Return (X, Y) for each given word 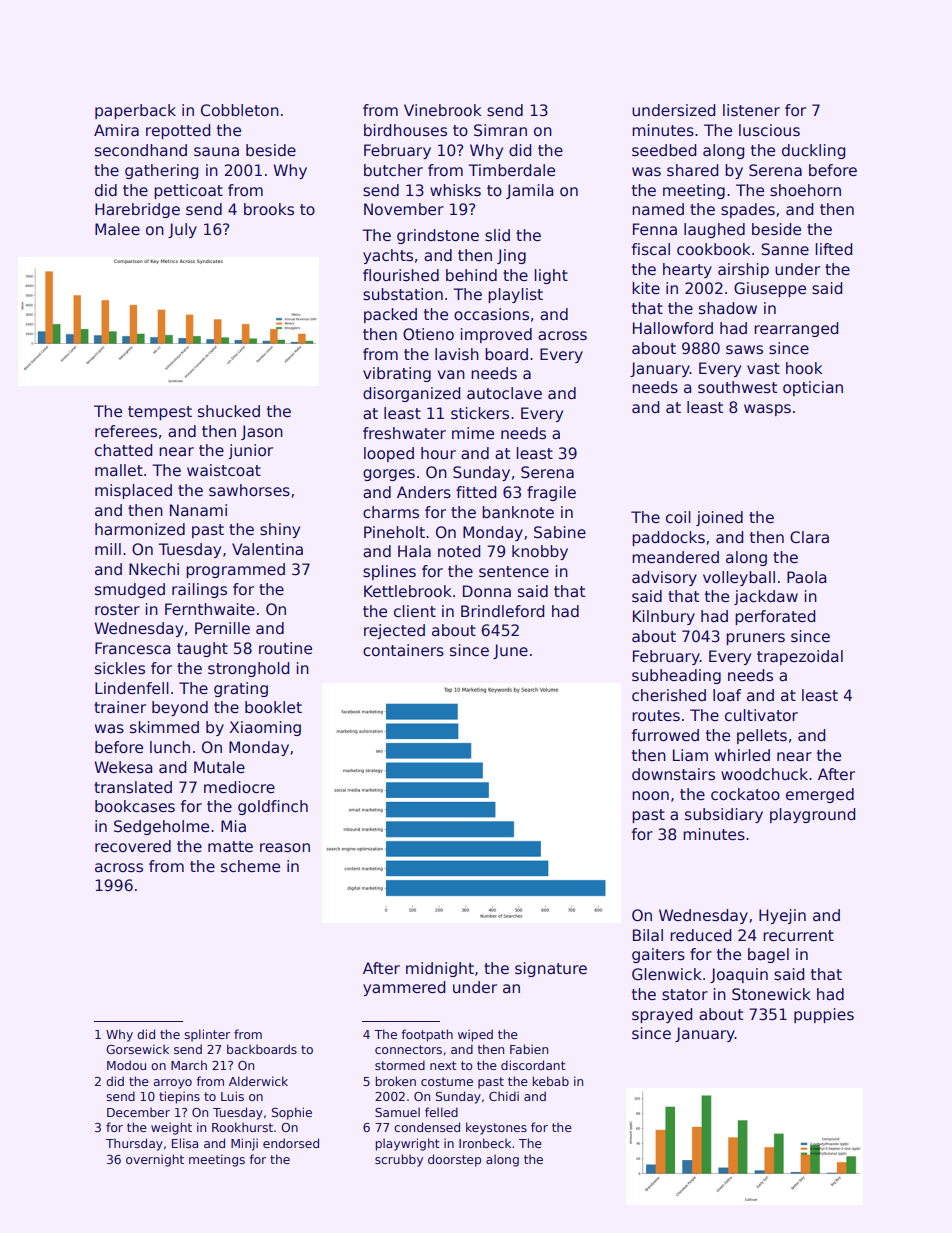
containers (403, 650)
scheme (250, 866)
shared (693, 170)
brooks (269, 209)
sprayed (662, 1015)
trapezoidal (800, 657)
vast (763, 369)
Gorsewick (137, 1049)
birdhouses (405, 130)
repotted (178, 131)
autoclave (504, 393)
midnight (440, 969)
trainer (120, 707)
